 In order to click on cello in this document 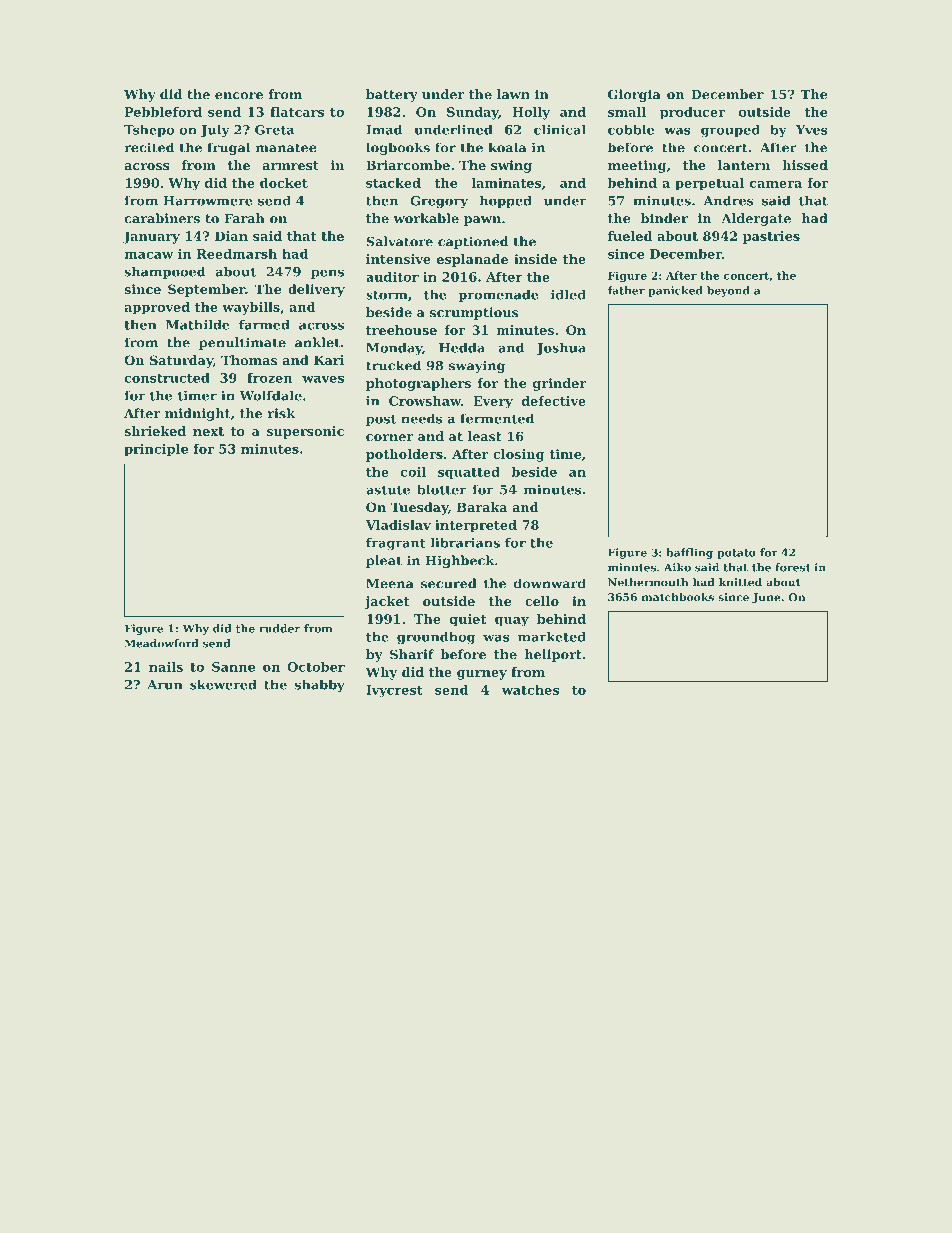, I will do `click(542, 601)`.
